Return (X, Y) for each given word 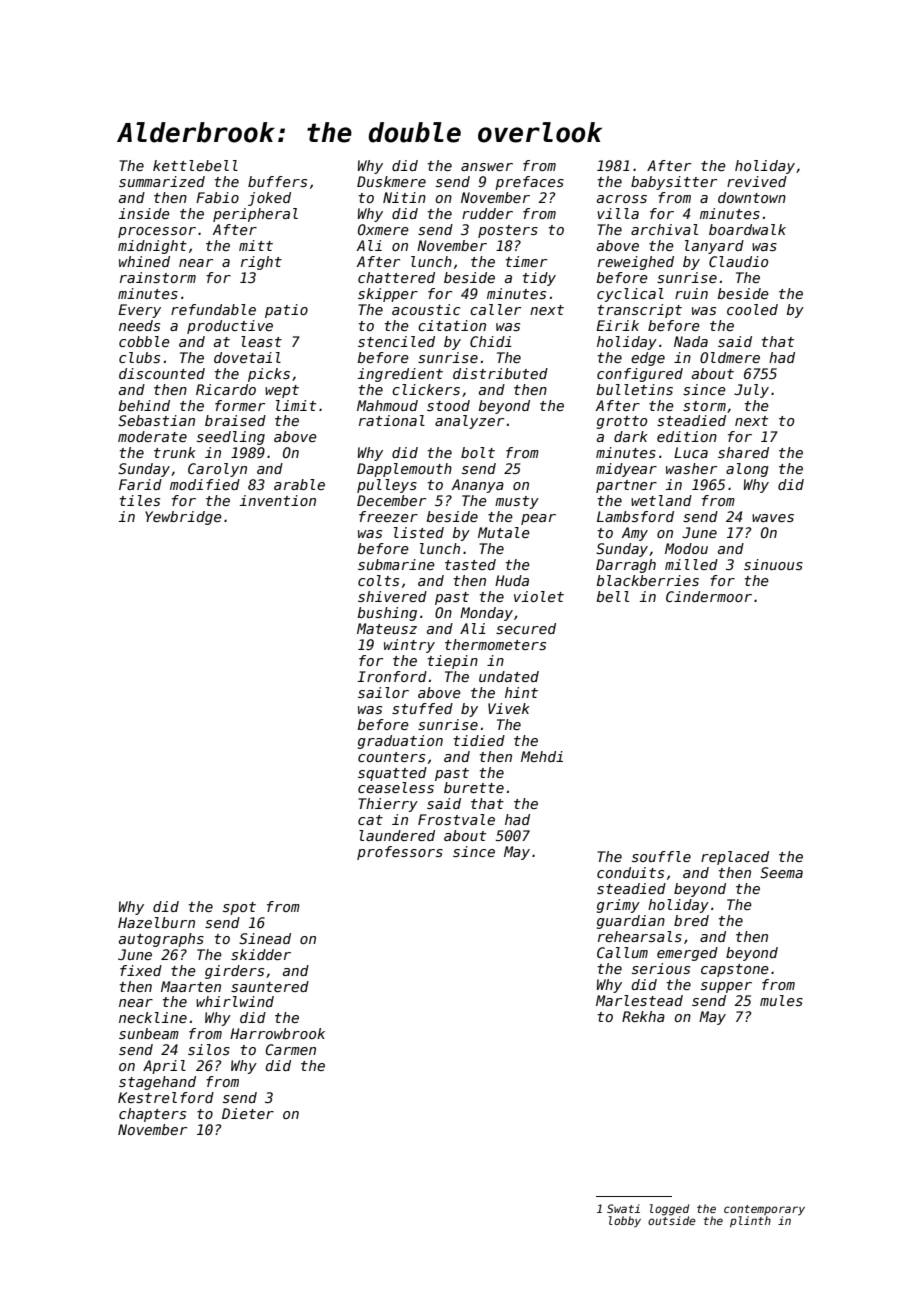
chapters (152, 1115)
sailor (383, 692)
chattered (396, 277)
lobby (625, 1222)
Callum (622, 952)
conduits (630, 872)
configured (640, 375)
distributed (500, 373)
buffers (277, 181)
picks (269, 375)
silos (209, 1049)
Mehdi (542, 756)
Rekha (643, 1016)
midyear (626, 470)
